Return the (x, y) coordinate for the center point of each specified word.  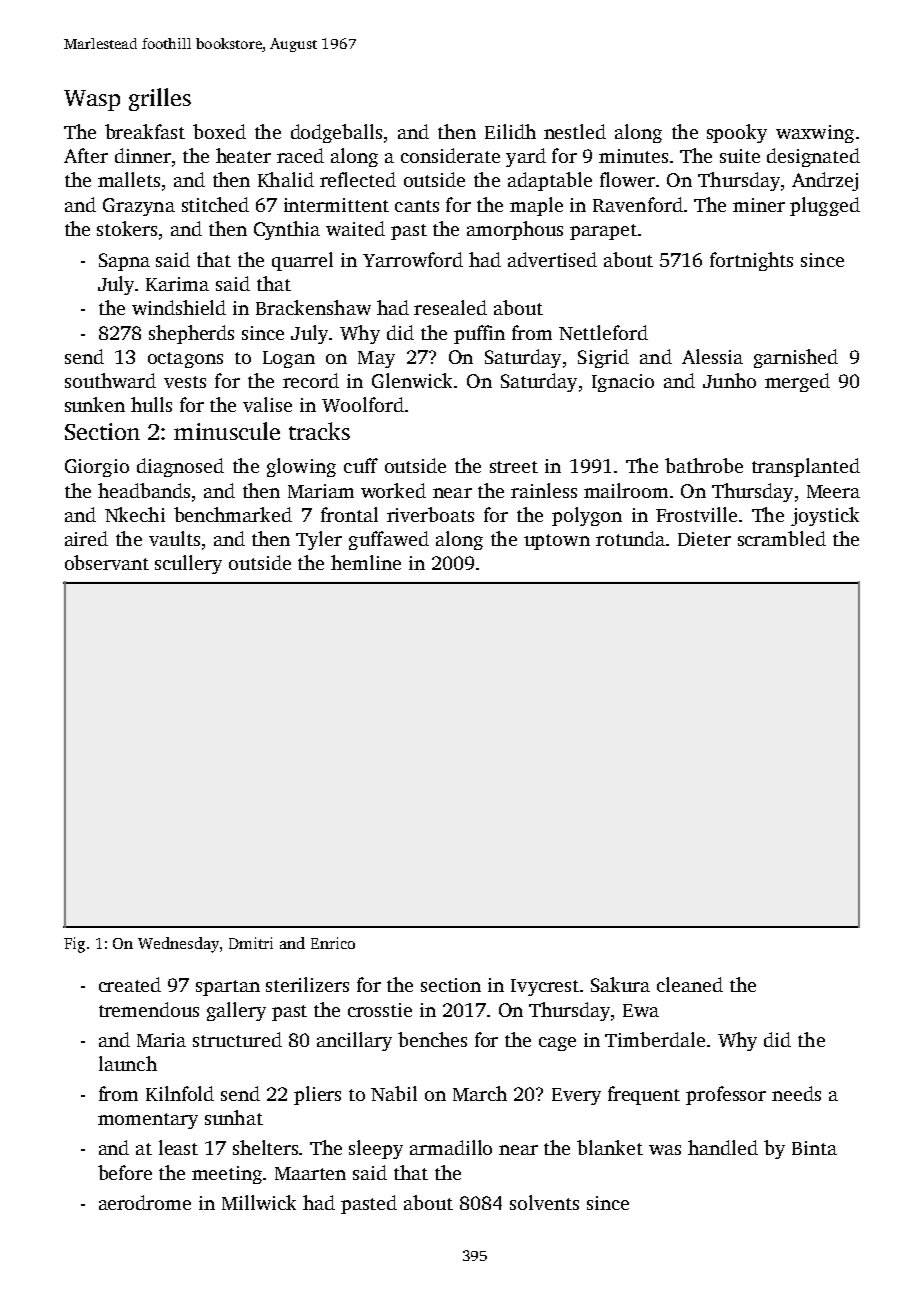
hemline (366, 562)
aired (86, 538)
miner (759, 205)
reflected (358, 179)
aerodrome (145, 1202)
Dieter (704, 539)
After (86, 155)
